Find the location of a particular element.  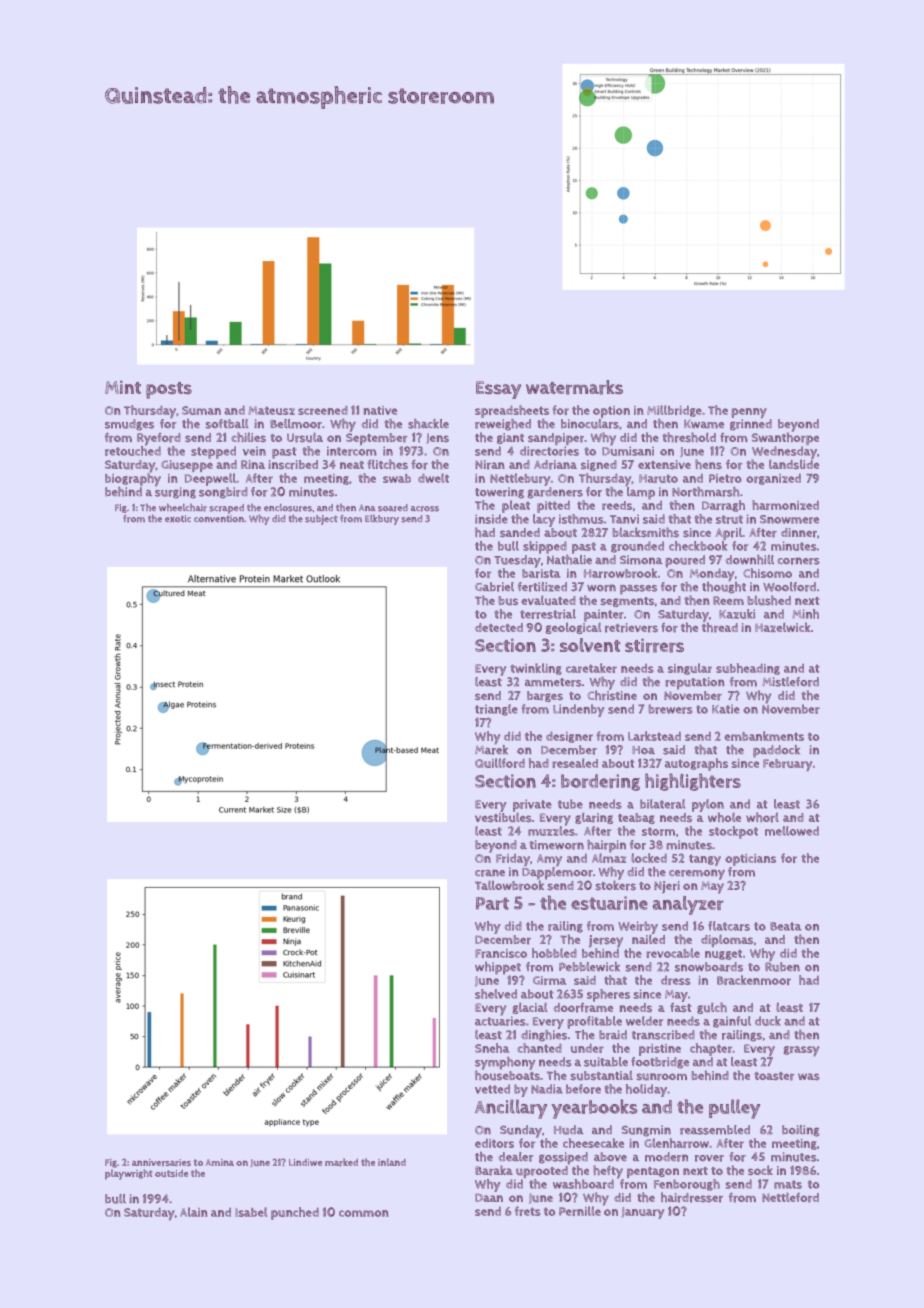

punched is located at coordinates (295, 1213).
